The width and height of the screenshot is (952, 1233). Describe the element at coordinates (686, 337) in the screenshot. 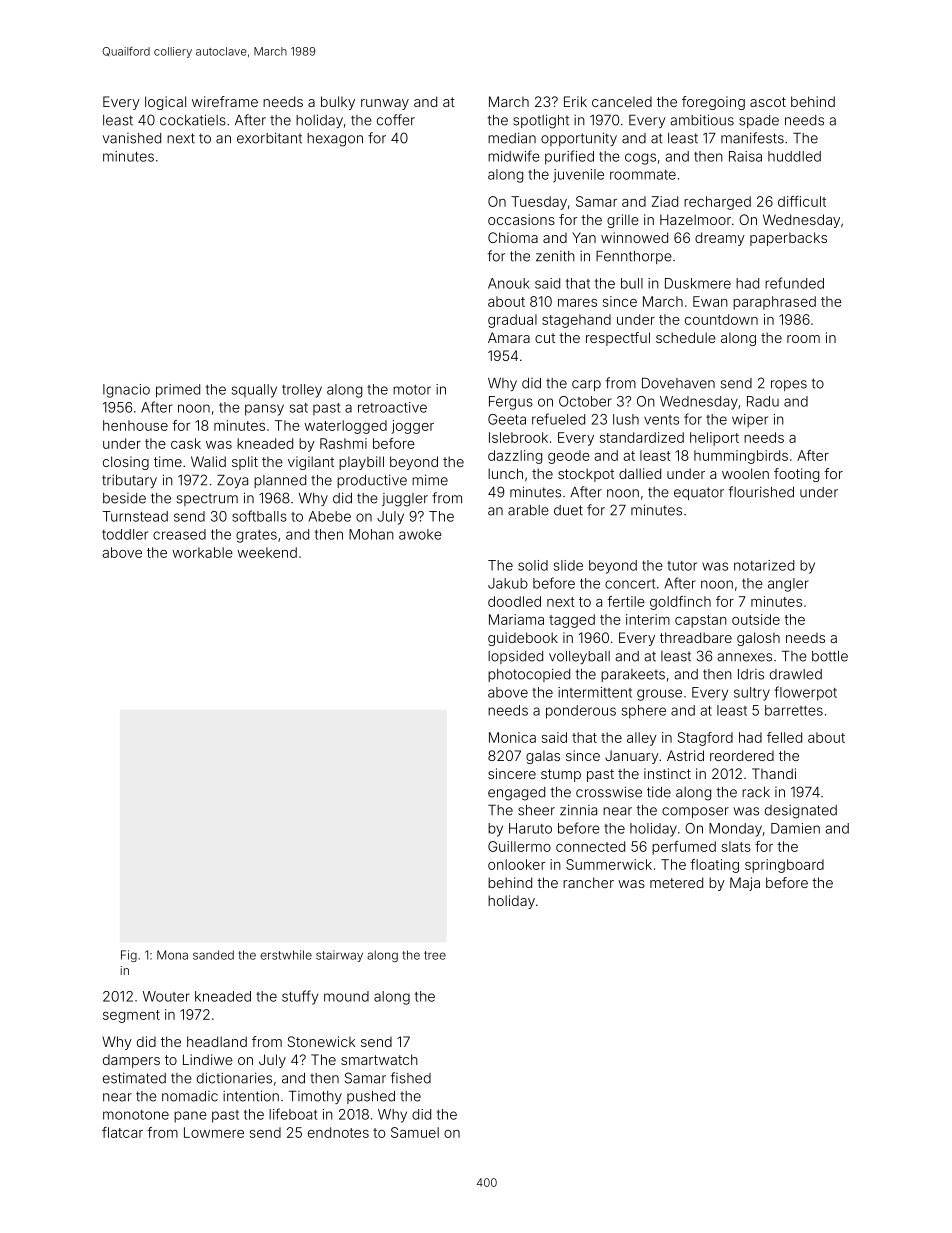

I see `schedule` at that location.
